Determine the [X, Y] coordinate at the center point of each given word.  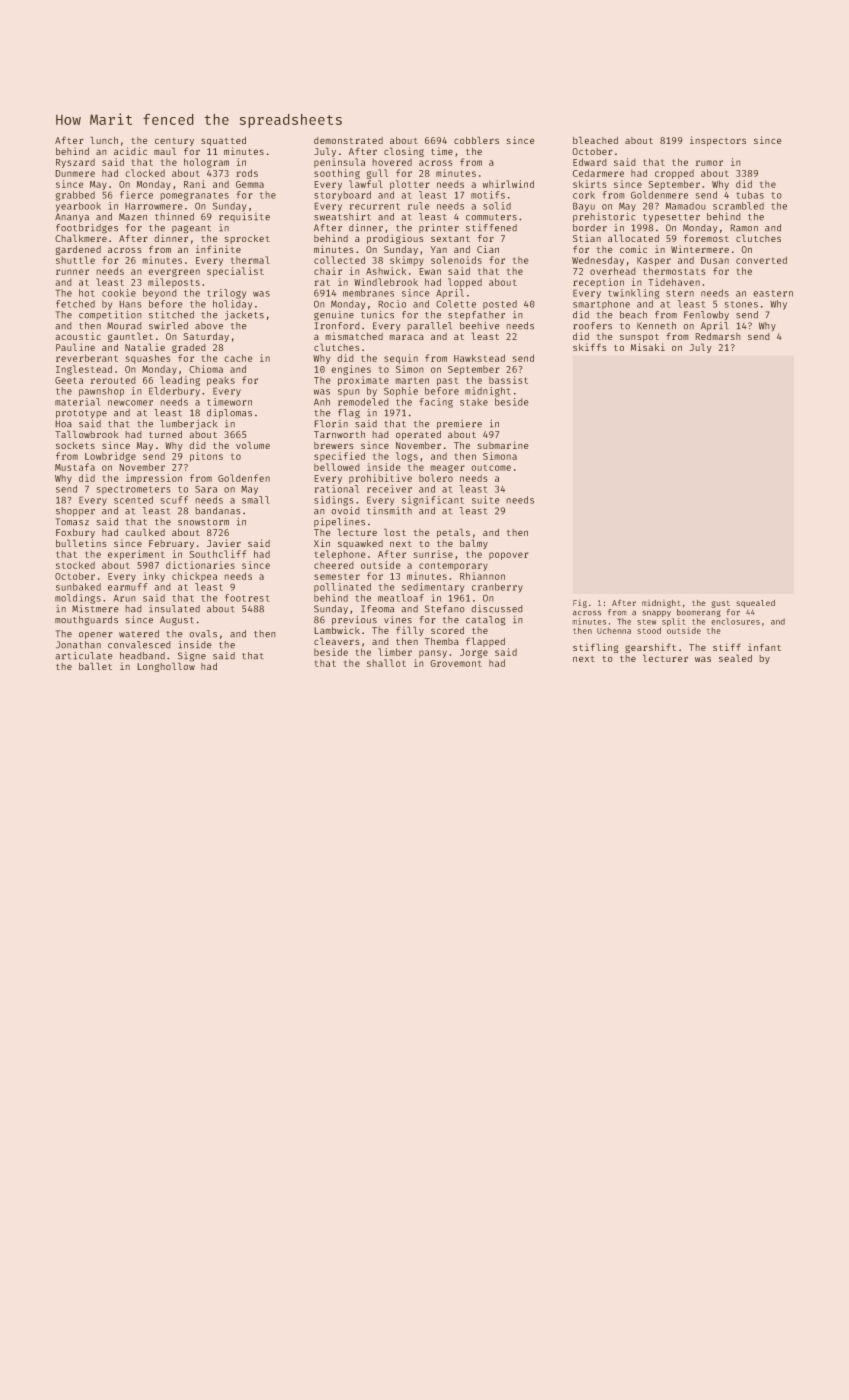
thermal [250, 260]
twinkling [633, 294]
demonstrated [348, 140]
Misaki [647, 347]
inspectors [718, 141]
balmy [474, 544]
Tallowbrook [87, 434]
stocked [75, 565]
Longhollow [166, 667]
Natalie [145, 347]
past [448, 381]
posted [500, 305]
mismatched [354, 336]
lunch [104, 140]
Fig [580, 603]
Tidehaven [674, 282]
